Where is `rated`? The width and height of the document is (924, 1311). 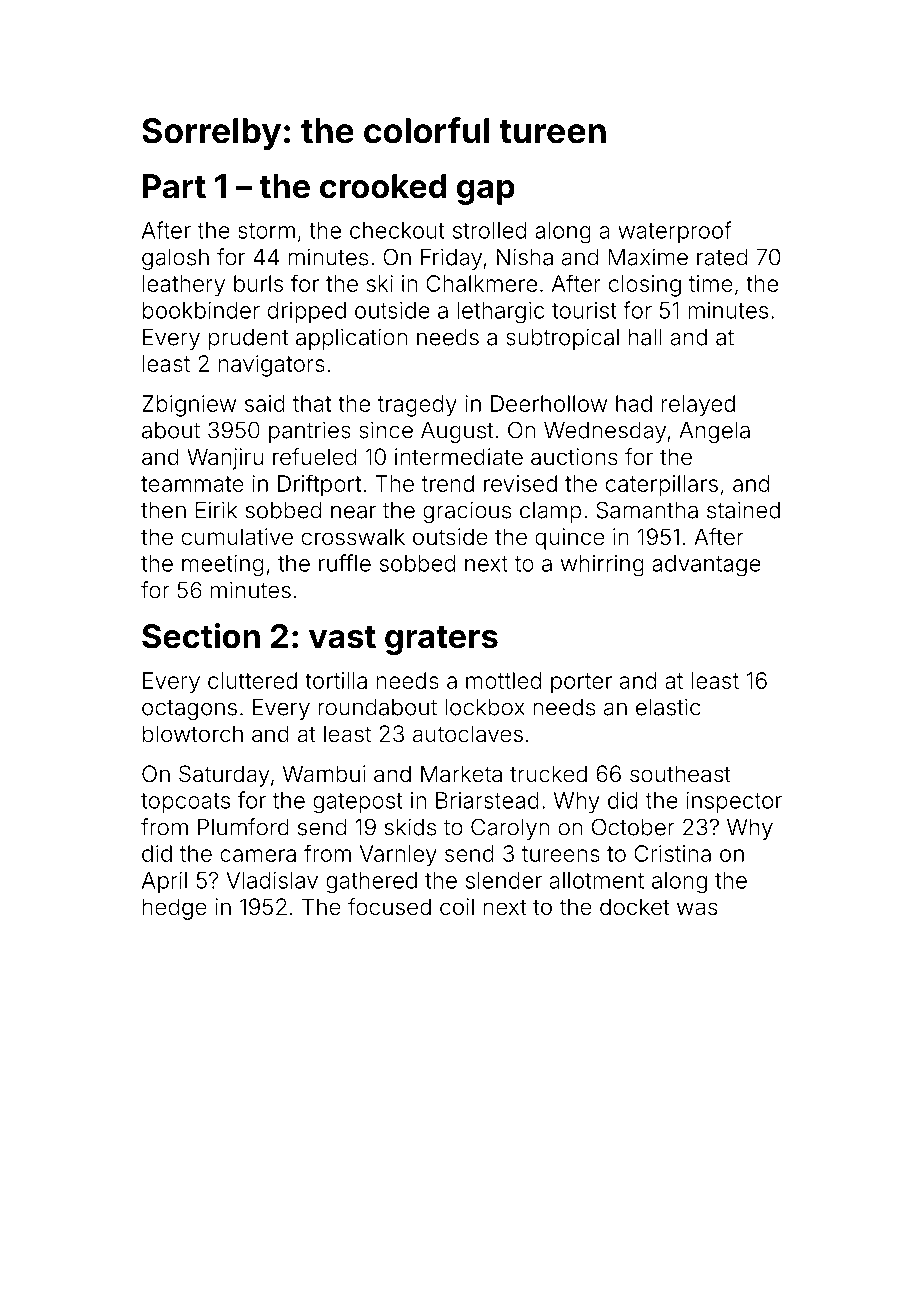 rated is located at coordinates (722, 257).
